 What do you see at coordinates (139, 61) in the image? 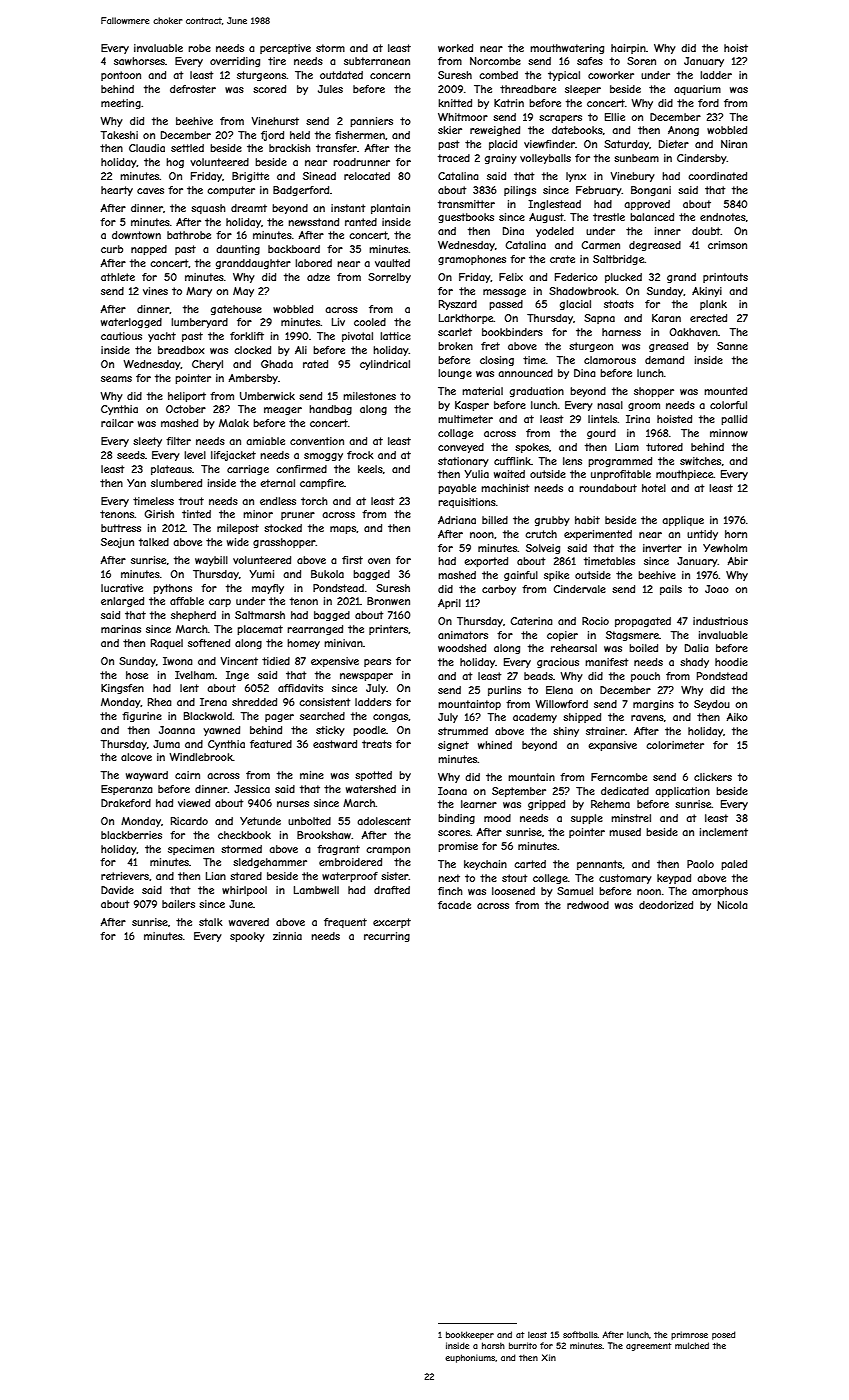
I see `sawhorses` at bounding box center [139, 61].
